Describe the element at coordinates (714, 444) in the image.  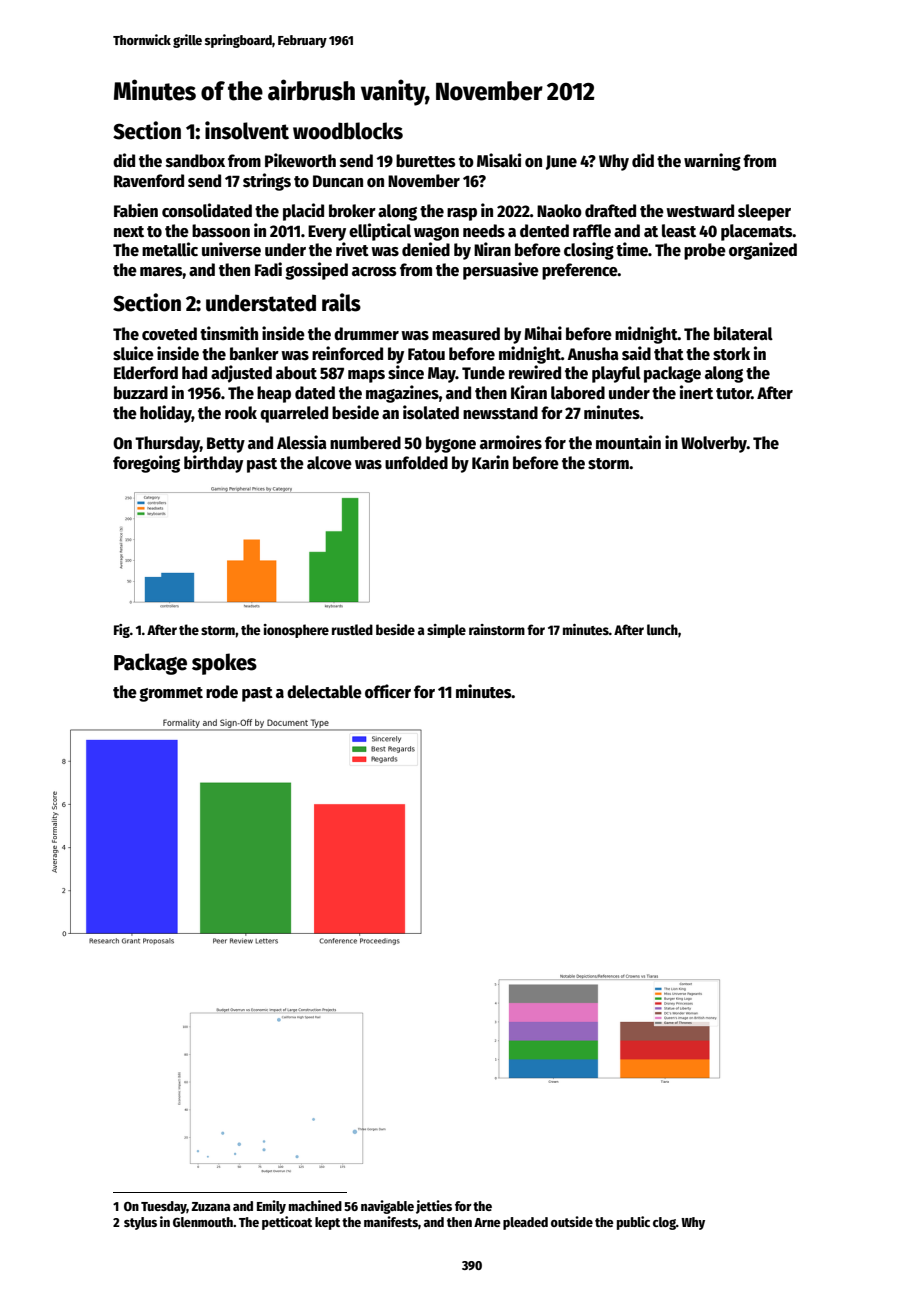
I see `Wolverby` at that location.
